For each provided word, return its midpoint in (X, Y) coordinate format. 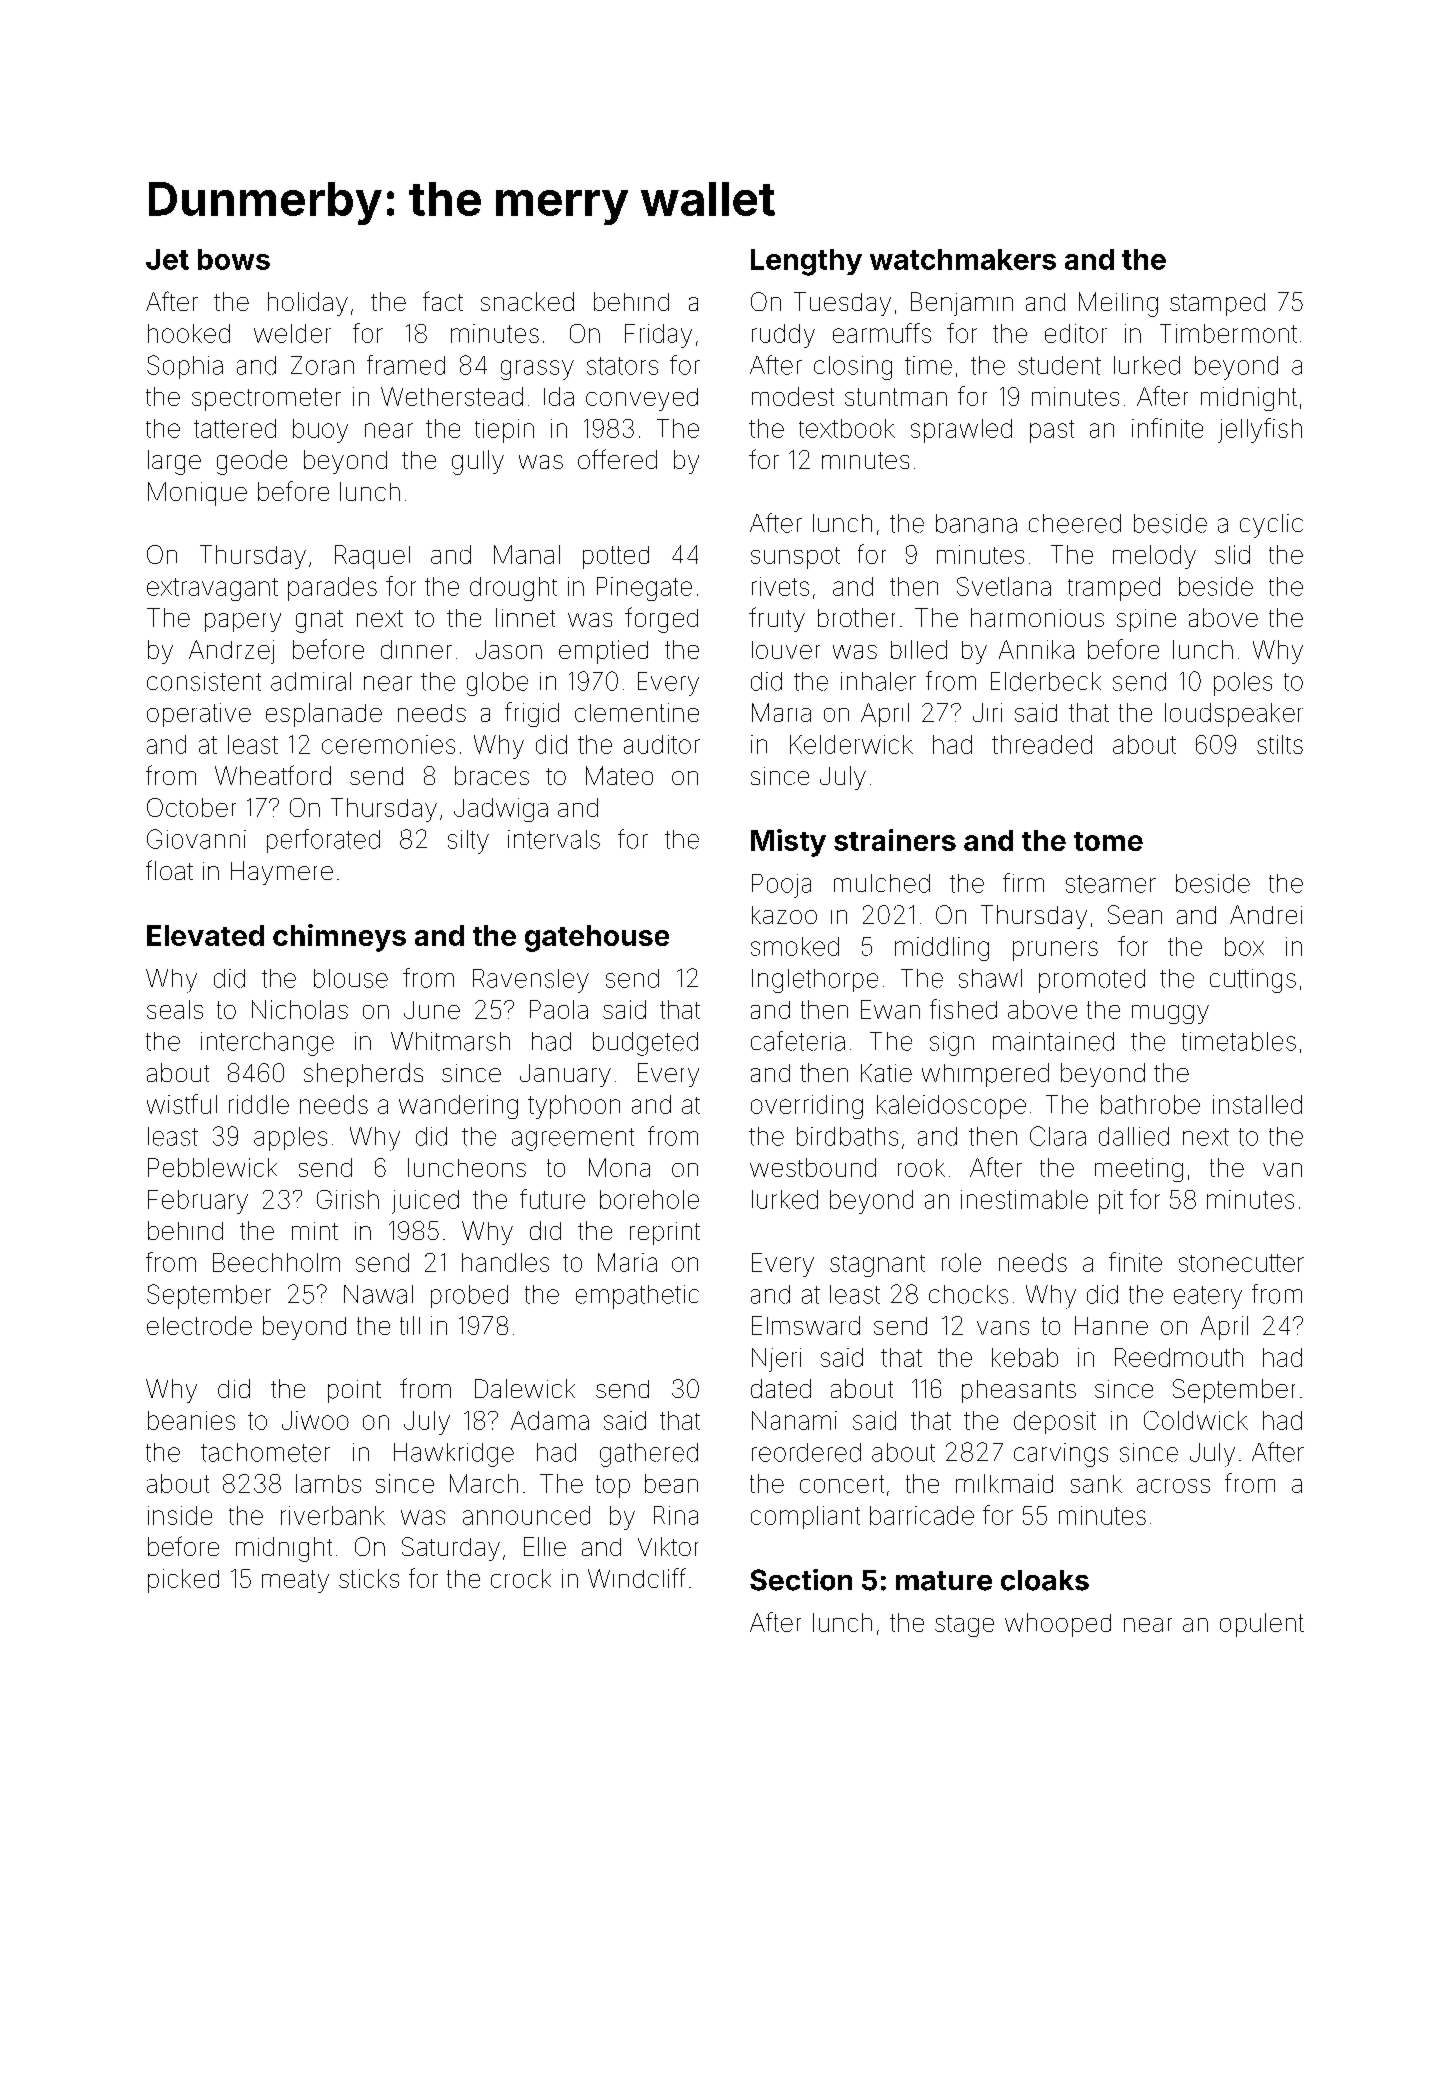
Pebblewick (212, 1167)
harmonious (1037, 617)
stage (964, 1626)
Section (801, 1580)
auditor (662, 744)
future (552, 1199)
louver (786, 650)
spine (1146, 620)
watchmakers (963, 259)
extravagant (212, 589)
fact (443, 301)
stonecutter (1241, 1263)
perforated (323, 841)
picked (183, 1581)
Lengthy (806, 262)
